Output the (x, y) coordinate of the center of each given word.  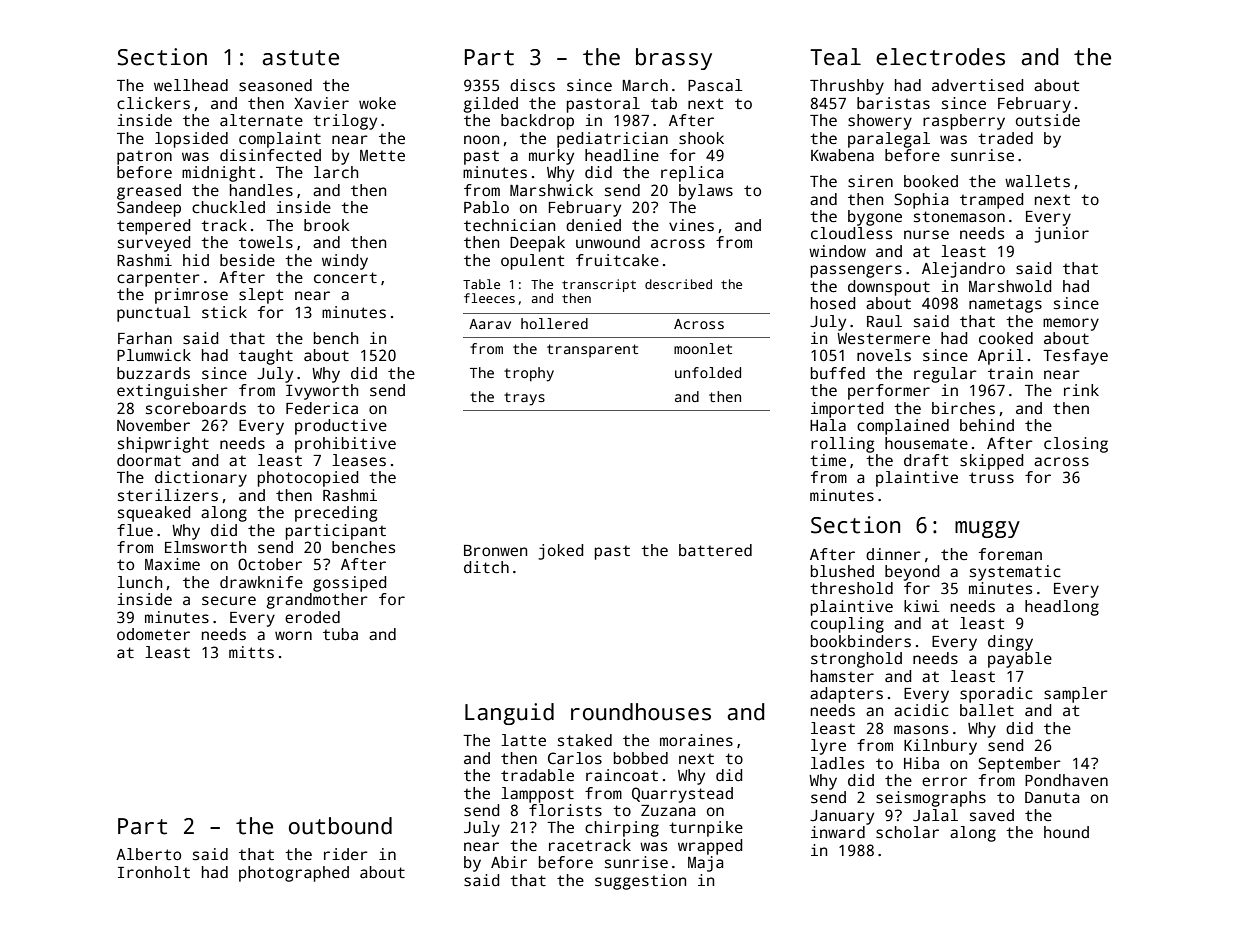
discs (532, 85)
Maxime (172, 564)
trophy (529, 374)
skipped (991, 462)
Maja (705, 864)
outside (1048, 120)
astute (300, 58)
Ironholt (154, 872)
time (828, 460)
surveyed (154, 244)
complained (903, 427)
